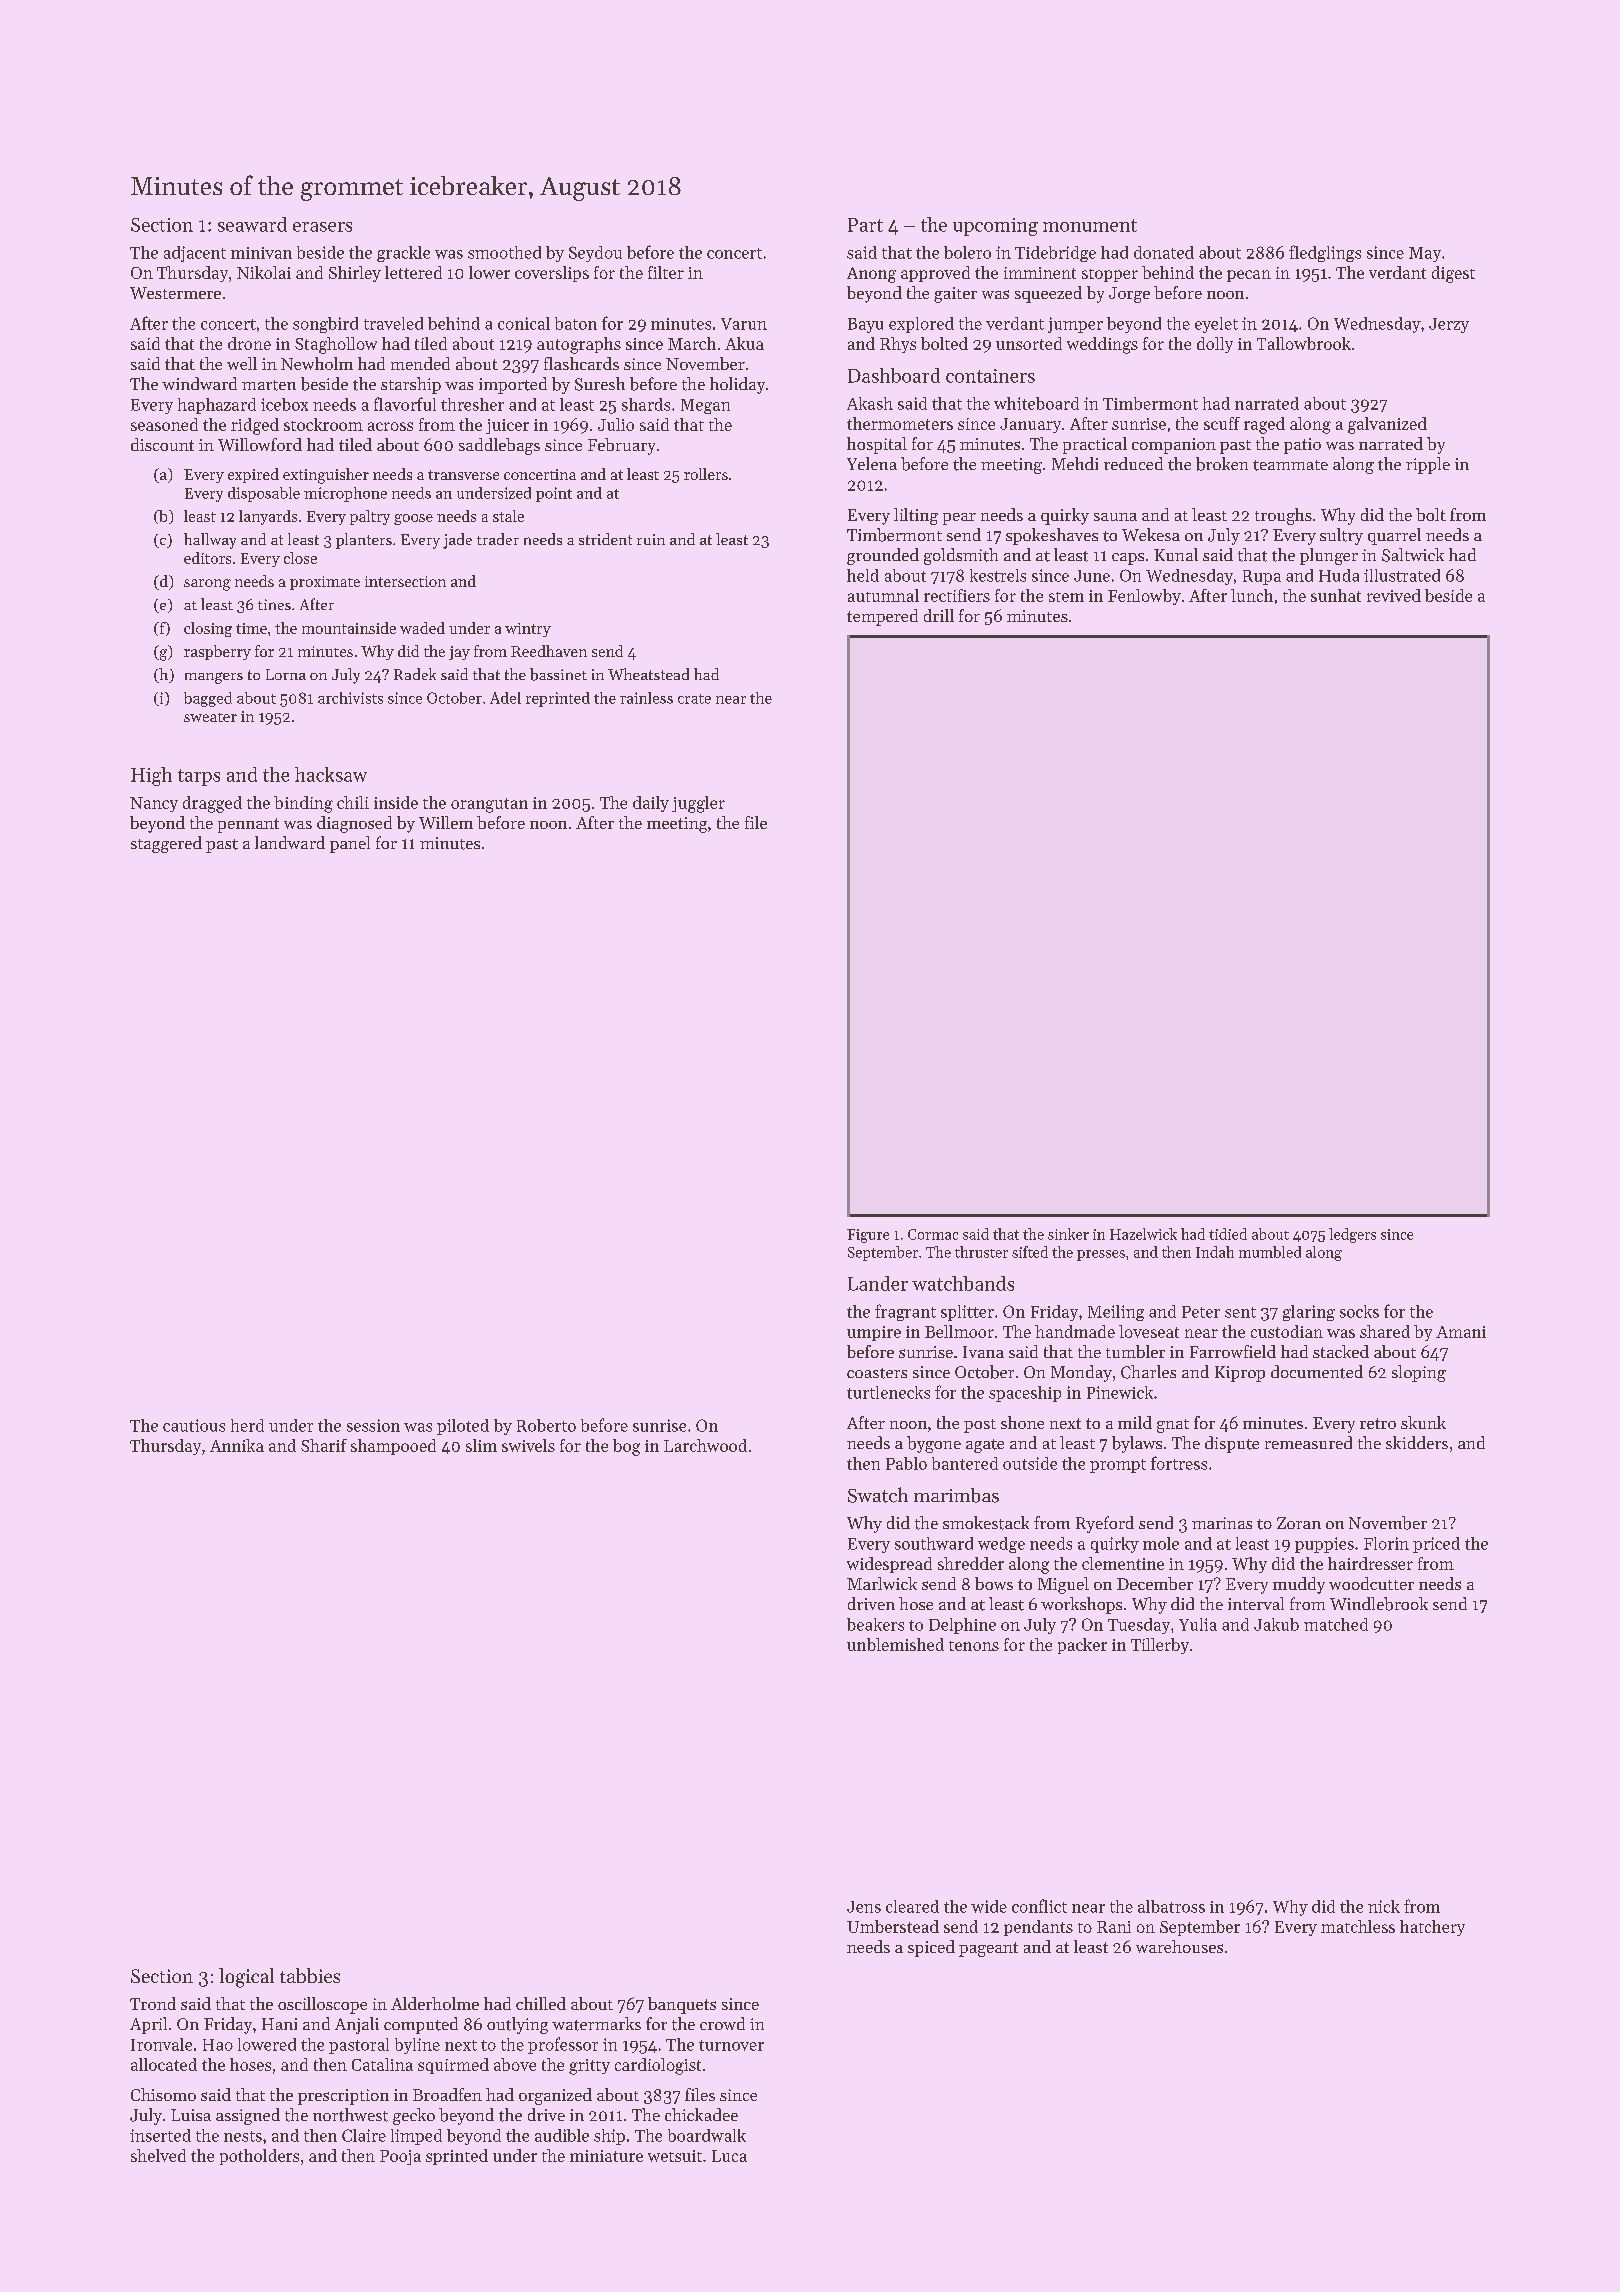 Image resolution: width=1620 pixels, height=2292 pixels. Describe the element at coordinates (457, 2157) in the document. I see `sprinted` at that location.
